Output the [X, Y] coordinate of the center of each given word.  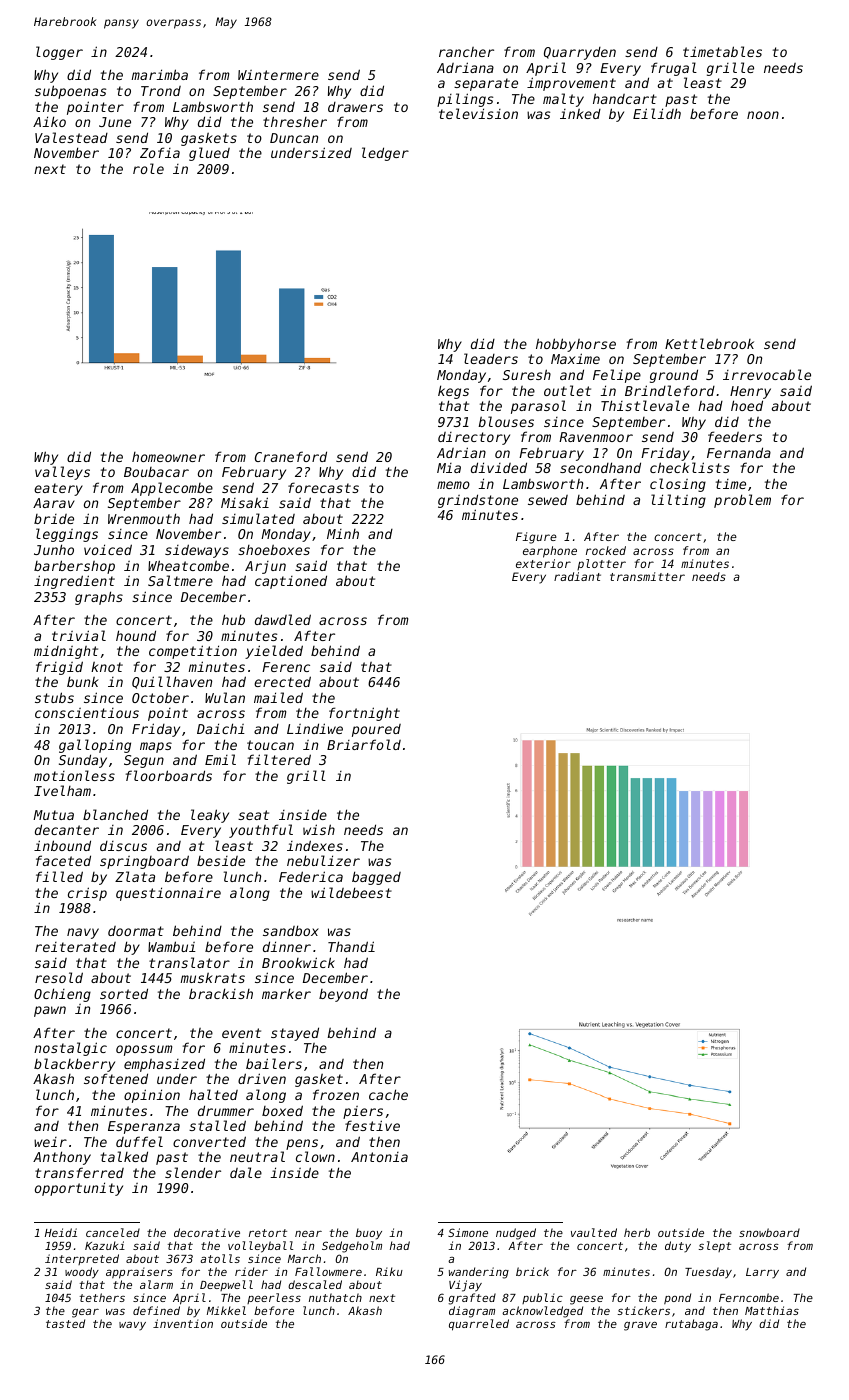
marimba [160, 74]
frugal [674, 69]
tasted [65, 1323]
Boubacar [156, 472]
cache [388, 1094]
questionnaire [168, 894]
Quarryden [580, 53]
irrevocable [767, 374]
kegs [453, 392]
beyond [343, 995]
